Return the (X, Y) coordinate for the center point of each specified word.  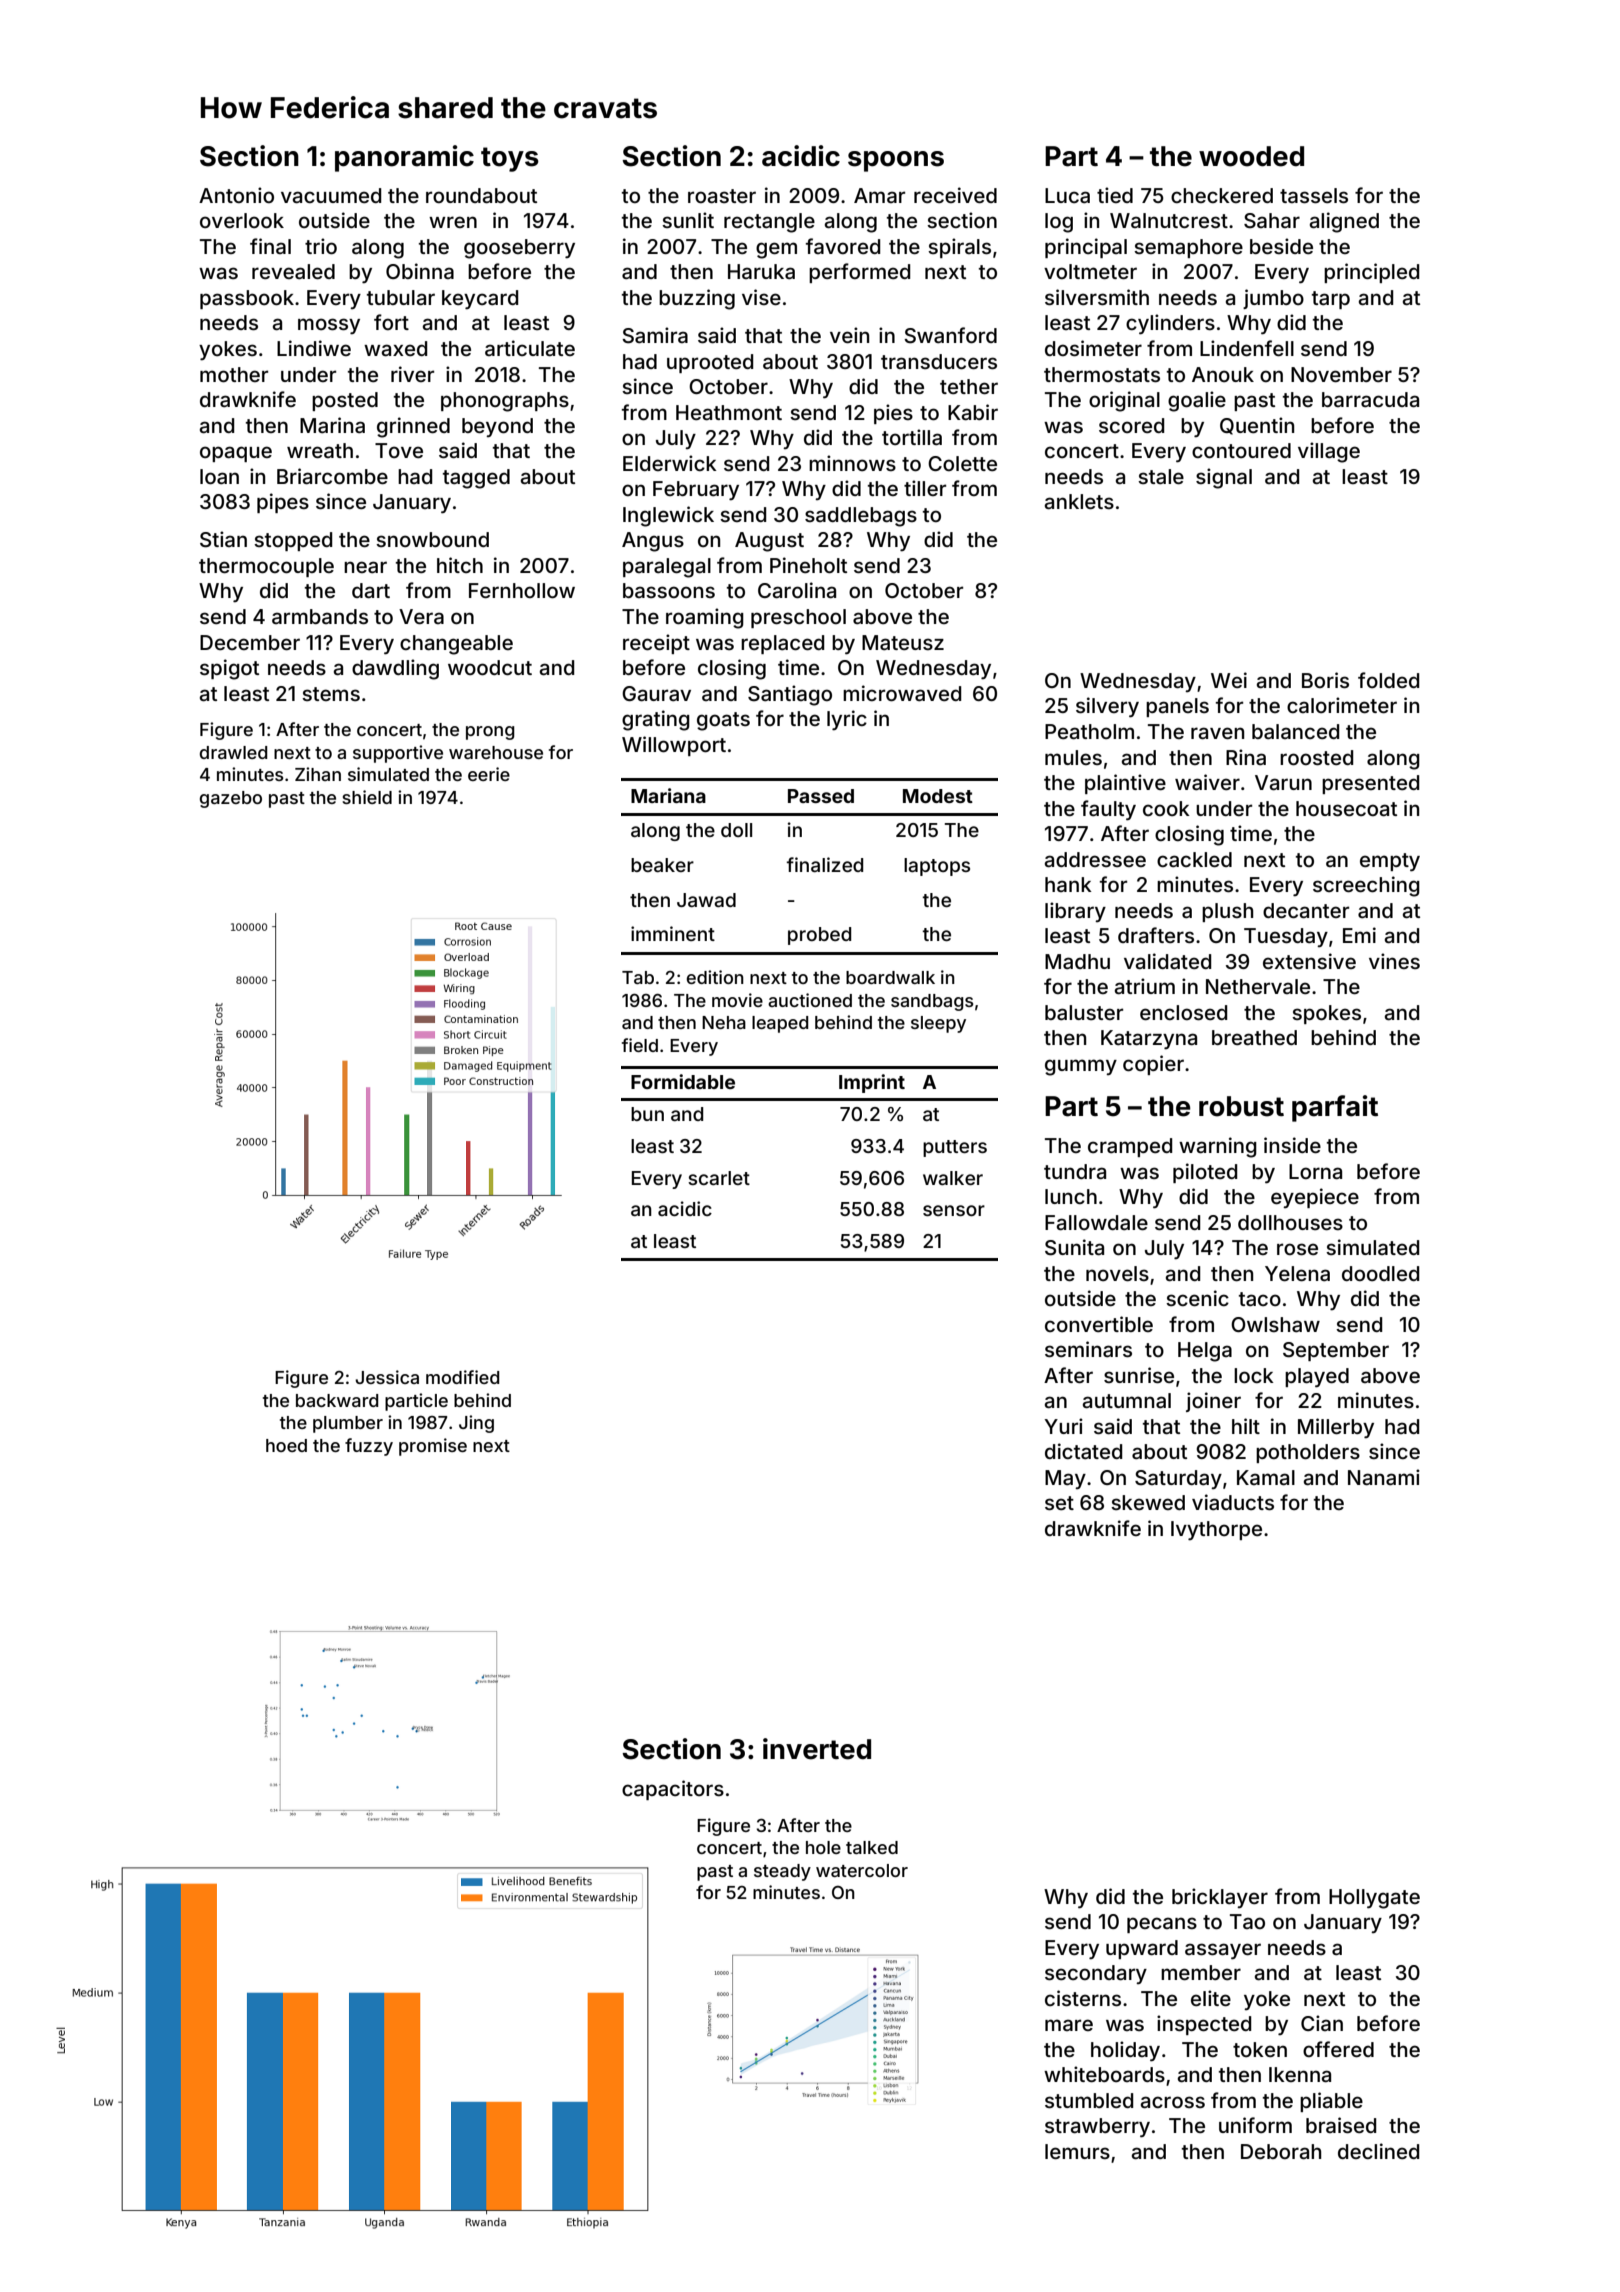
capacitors (673, 1790)
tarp (1331, 300)
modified (462, 1377)
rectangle (769, 223)
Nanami (1384, 1477)
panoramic (404, 158)
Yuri (1063, 1426)
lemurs (1077, 2151)
